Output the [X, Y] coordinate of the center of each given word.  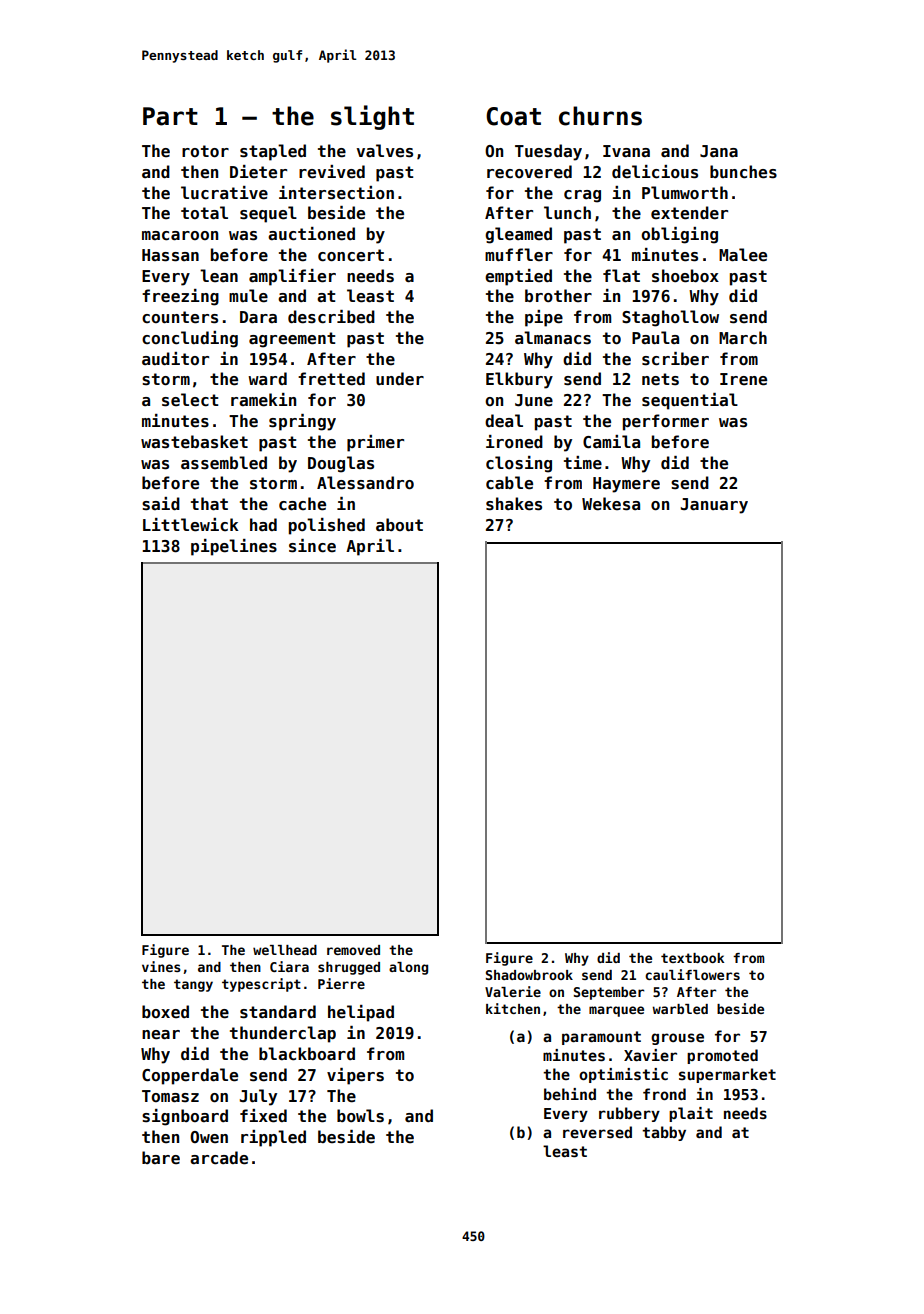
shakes [514, 504]
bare [161, 1157]
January [714, 506]
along [408, 968]
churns [600, 116]
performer [666, 422]
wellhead [285, 950]
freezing [180, 297]
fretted [331, 379]
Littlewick [191, 525]
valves [384, 151]
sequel [268, 214]
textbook [692, 958]
